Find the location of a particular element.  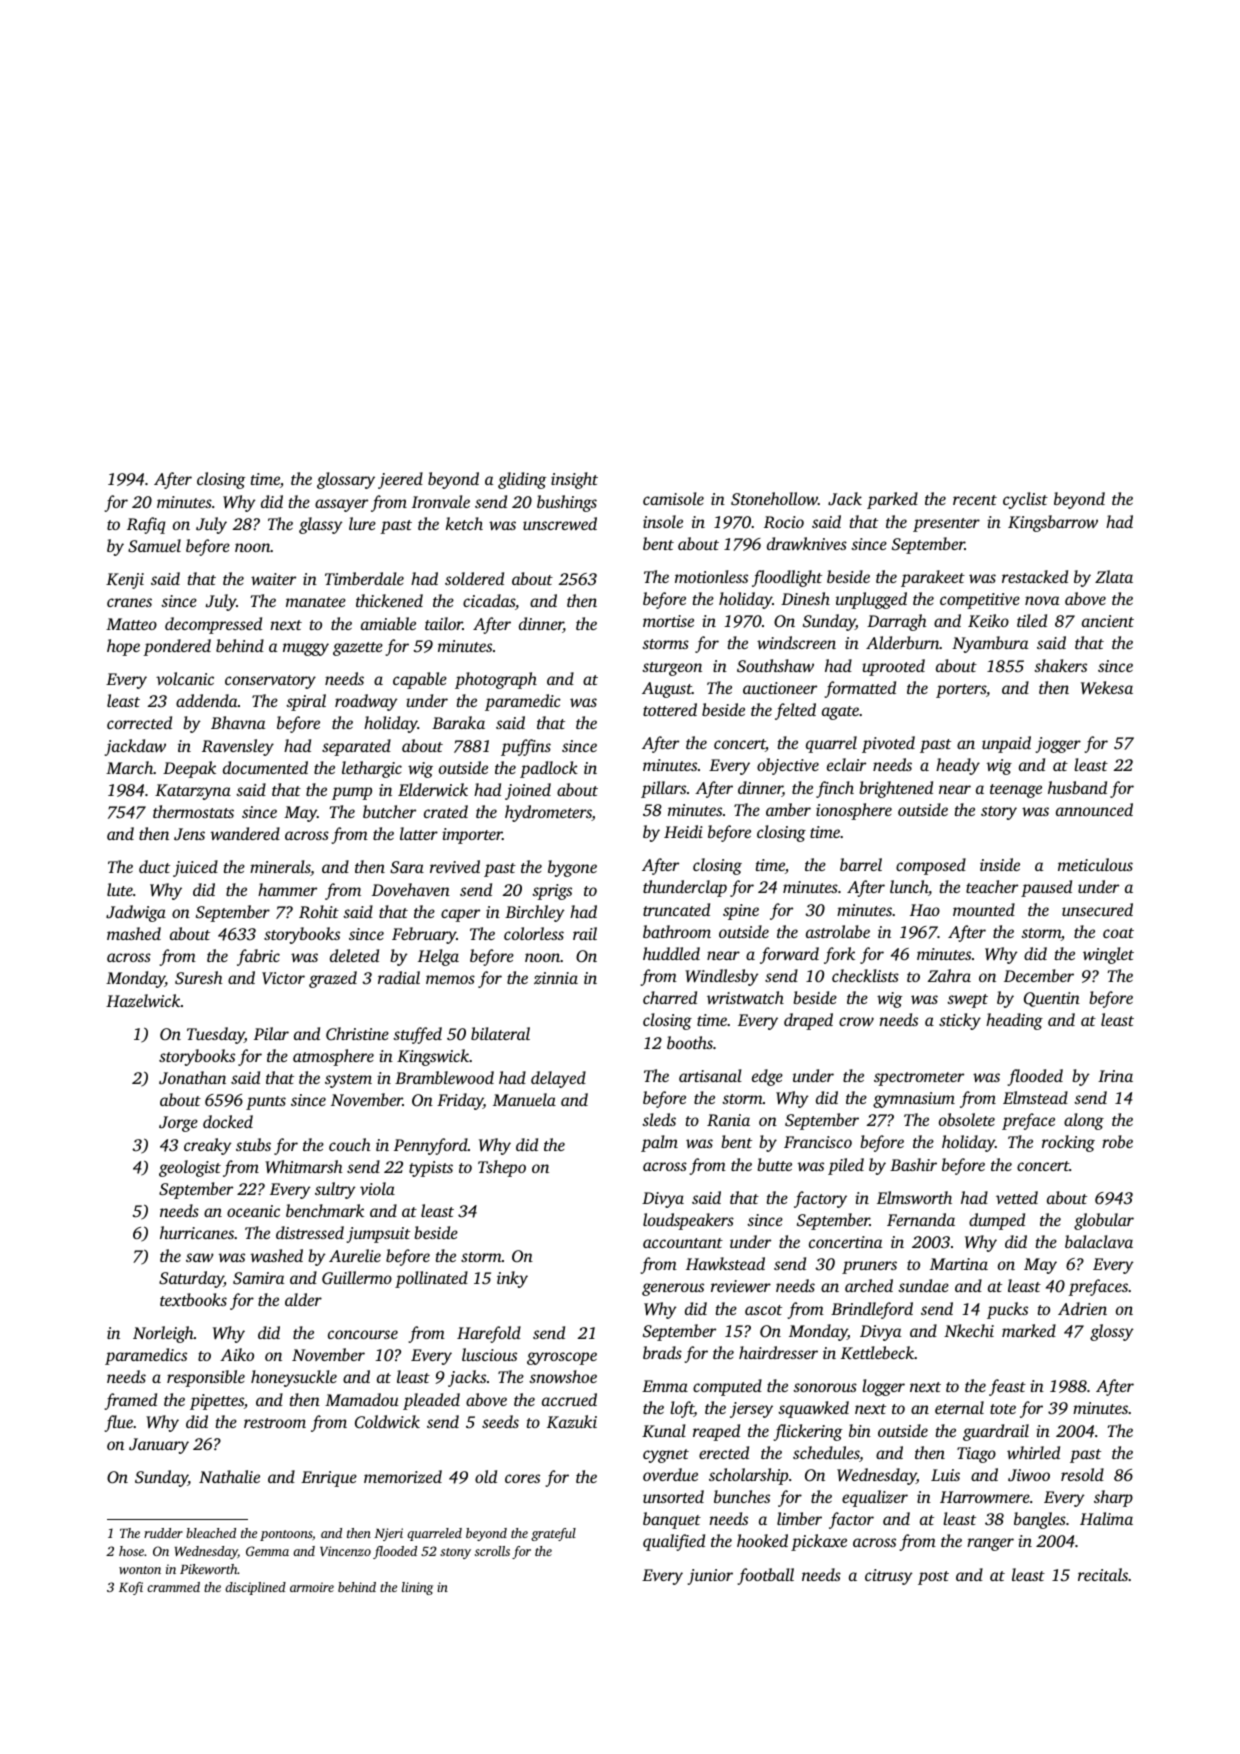

Hawkstead is located at coordinates (725, 1263).
